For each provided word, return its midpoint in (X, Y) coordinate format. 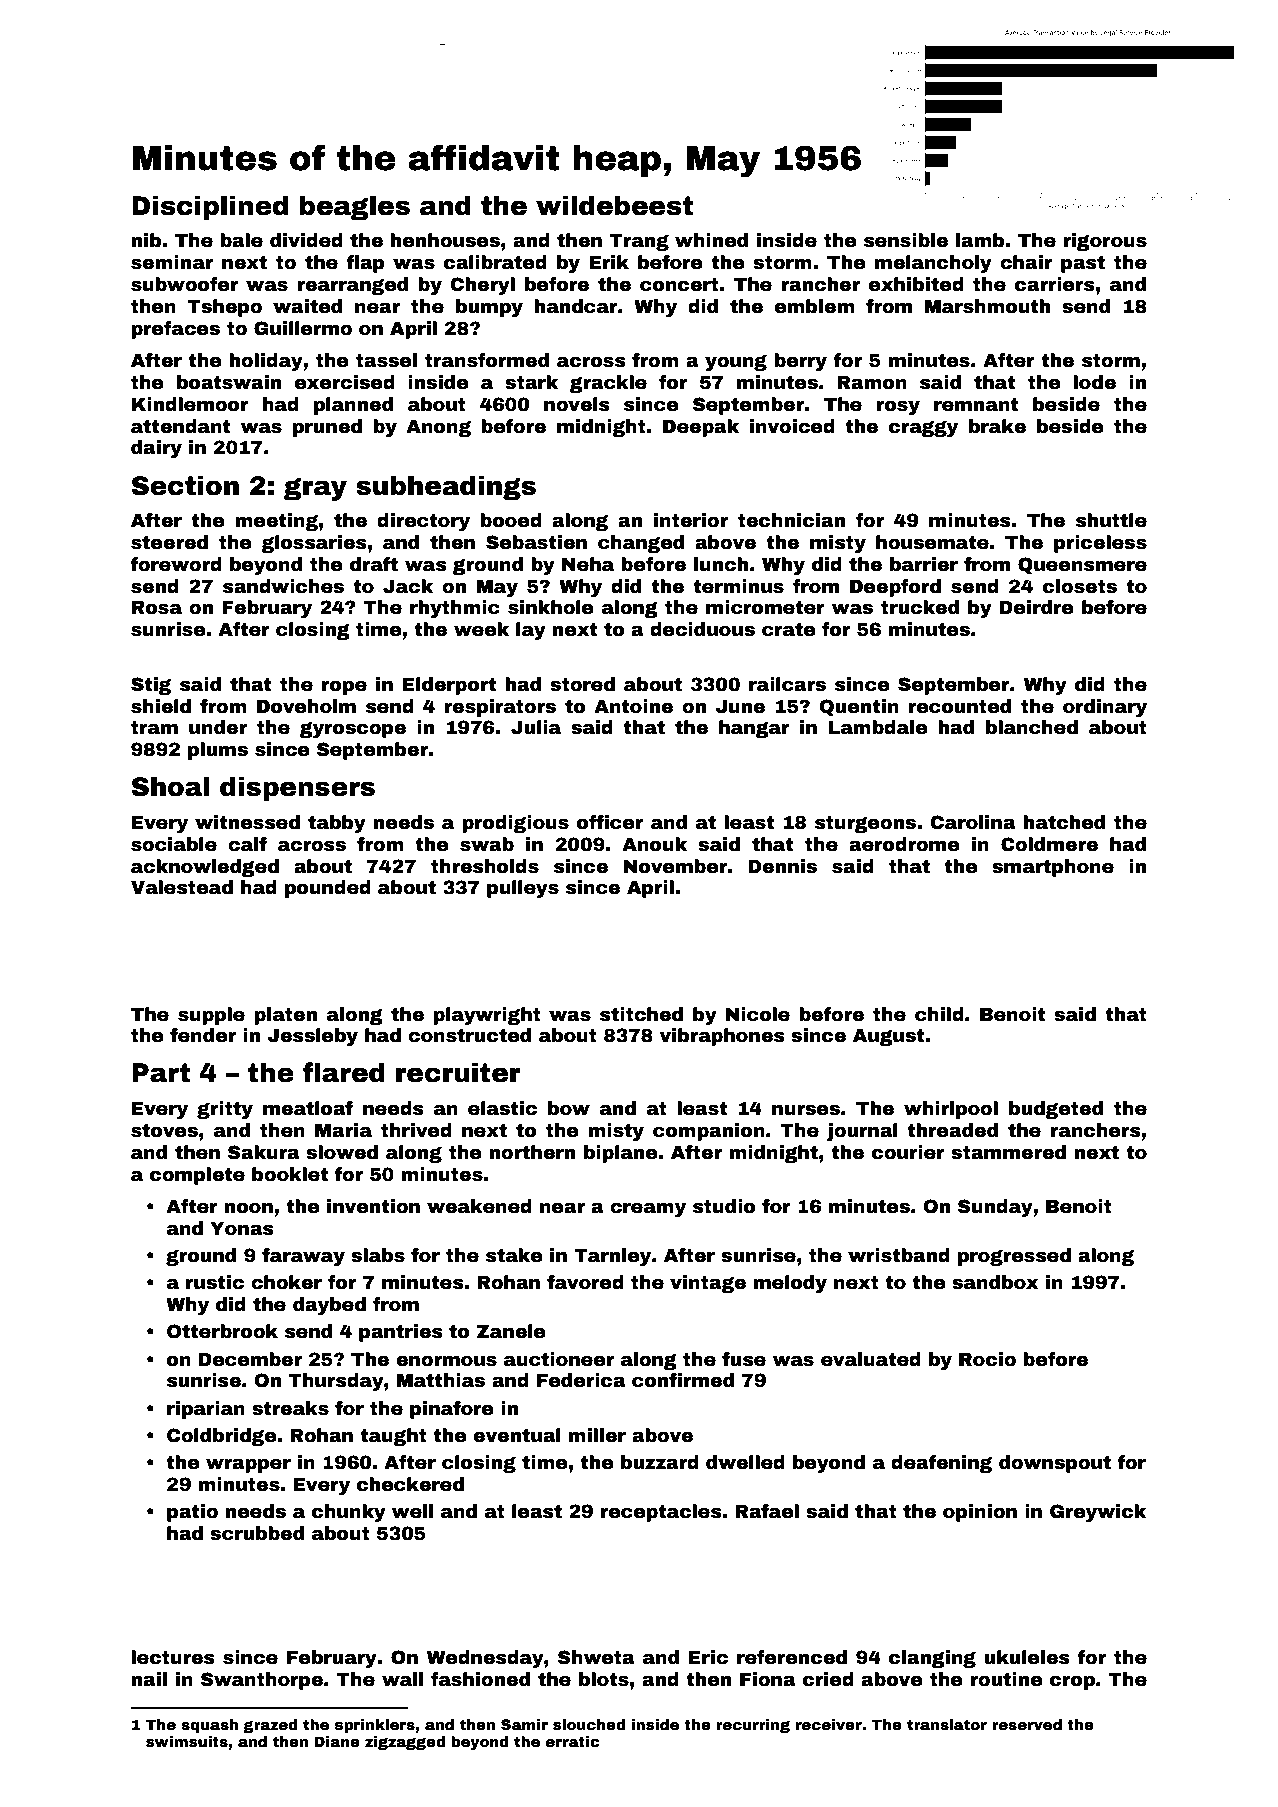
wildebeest (614, 205)
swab (487, 844)
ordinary (1105, 708)
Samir (524, 1724)
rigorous (1105, 242)
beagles (355, 208)
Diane (337, 1741)
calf (247, 844)
